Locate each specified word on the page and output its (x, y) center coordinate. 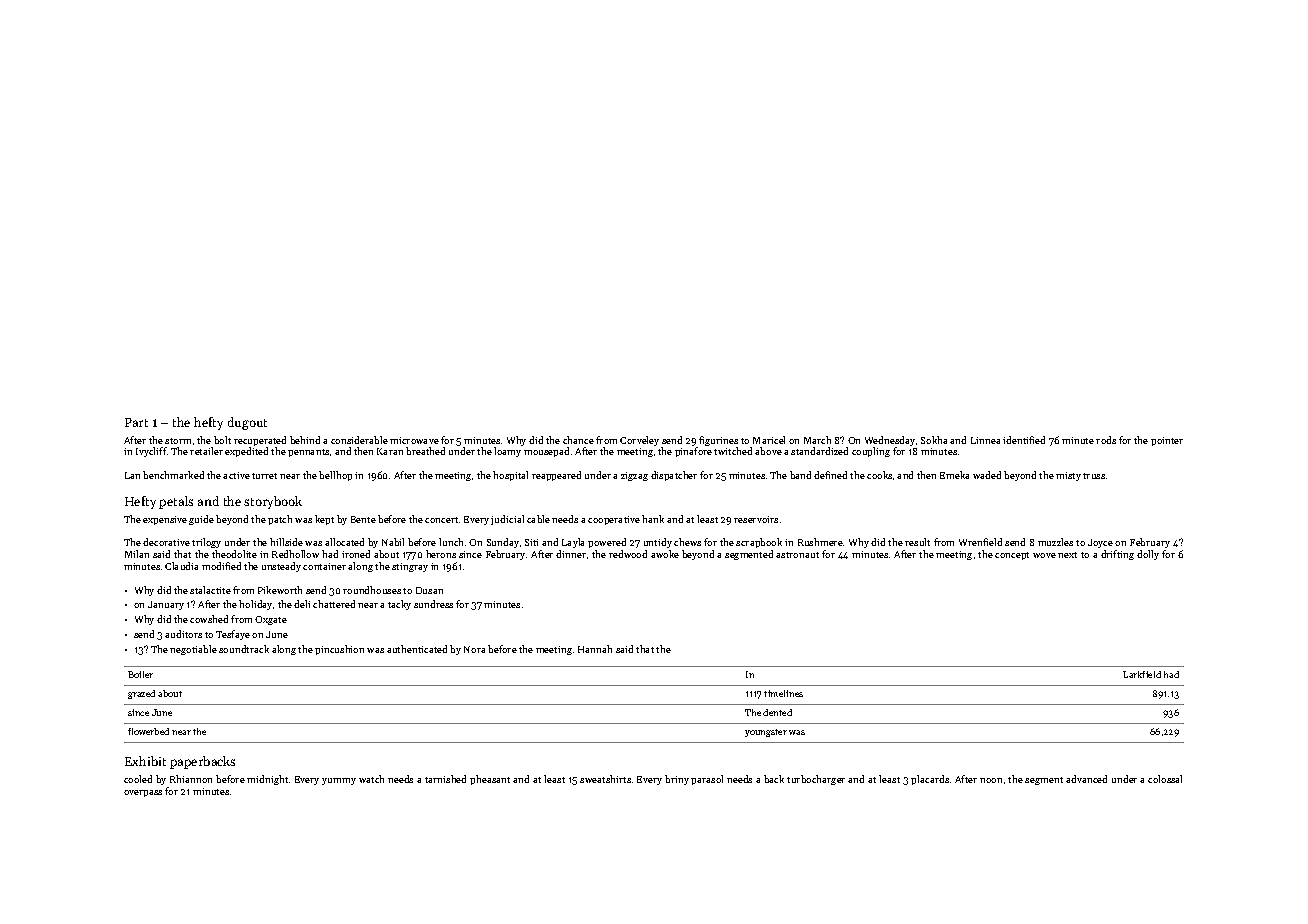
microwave (414, 440)
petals (176, 502)
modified (221, 566)
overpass (143, 793)
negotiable (193, 650)
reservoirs (756, 519)
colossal (1165, 779)
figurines (718, 441)
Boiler (140, 674)
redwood (628, 554)
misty (1068, 476)
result (917, 542)
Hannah (595, 649)
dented (777, 712)
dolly (1148, 555)
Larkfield (1142, 674)
